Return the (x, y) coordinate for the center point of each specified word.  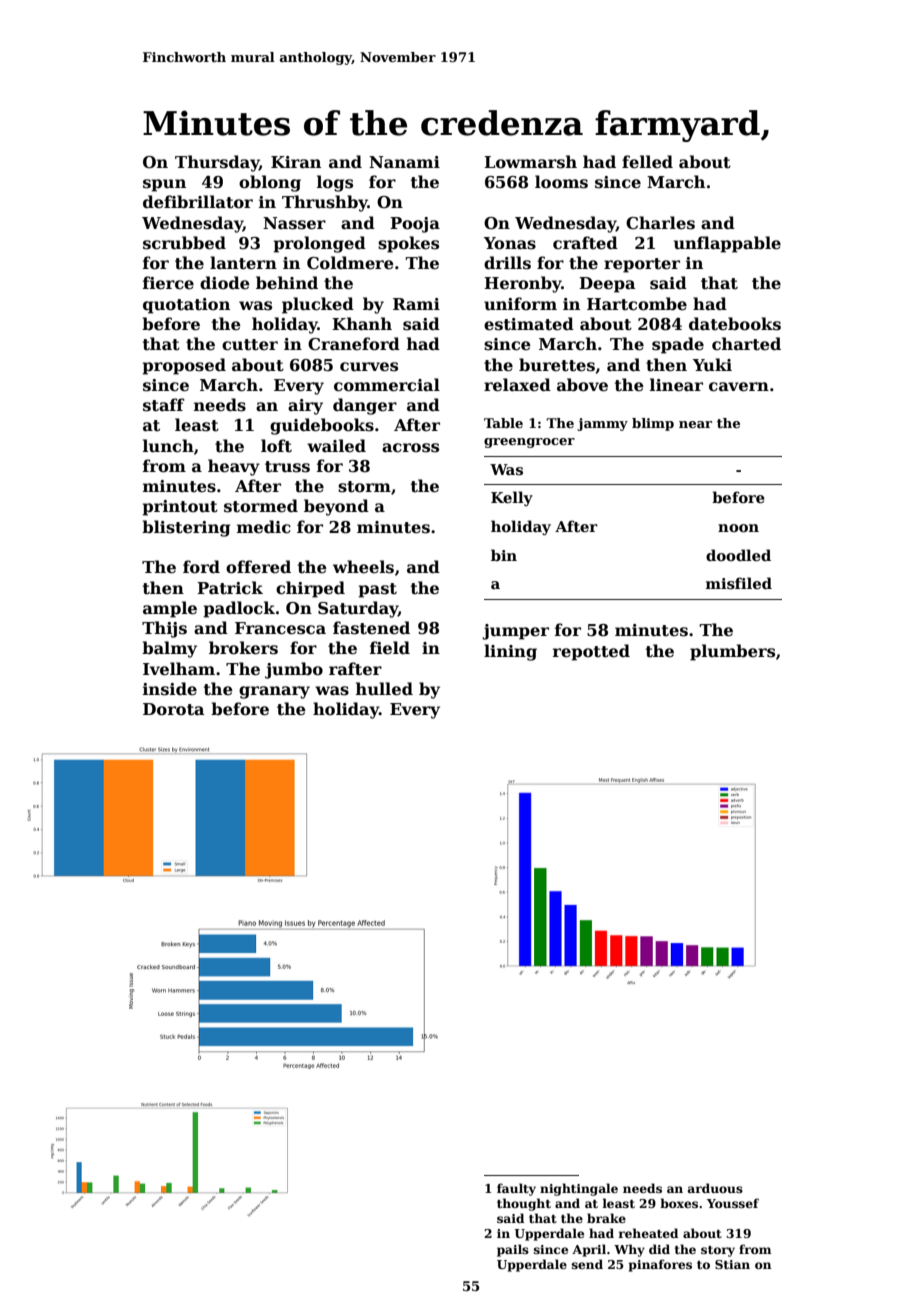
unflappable (727, 244)
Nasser (294, 223)
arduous (715, 1188)
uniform (520, 304)
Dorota (173, 709)
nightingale (579, 1189)
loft (276, 446)
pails (513, 1250)
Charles (660, 223)
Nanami (404, 162)
